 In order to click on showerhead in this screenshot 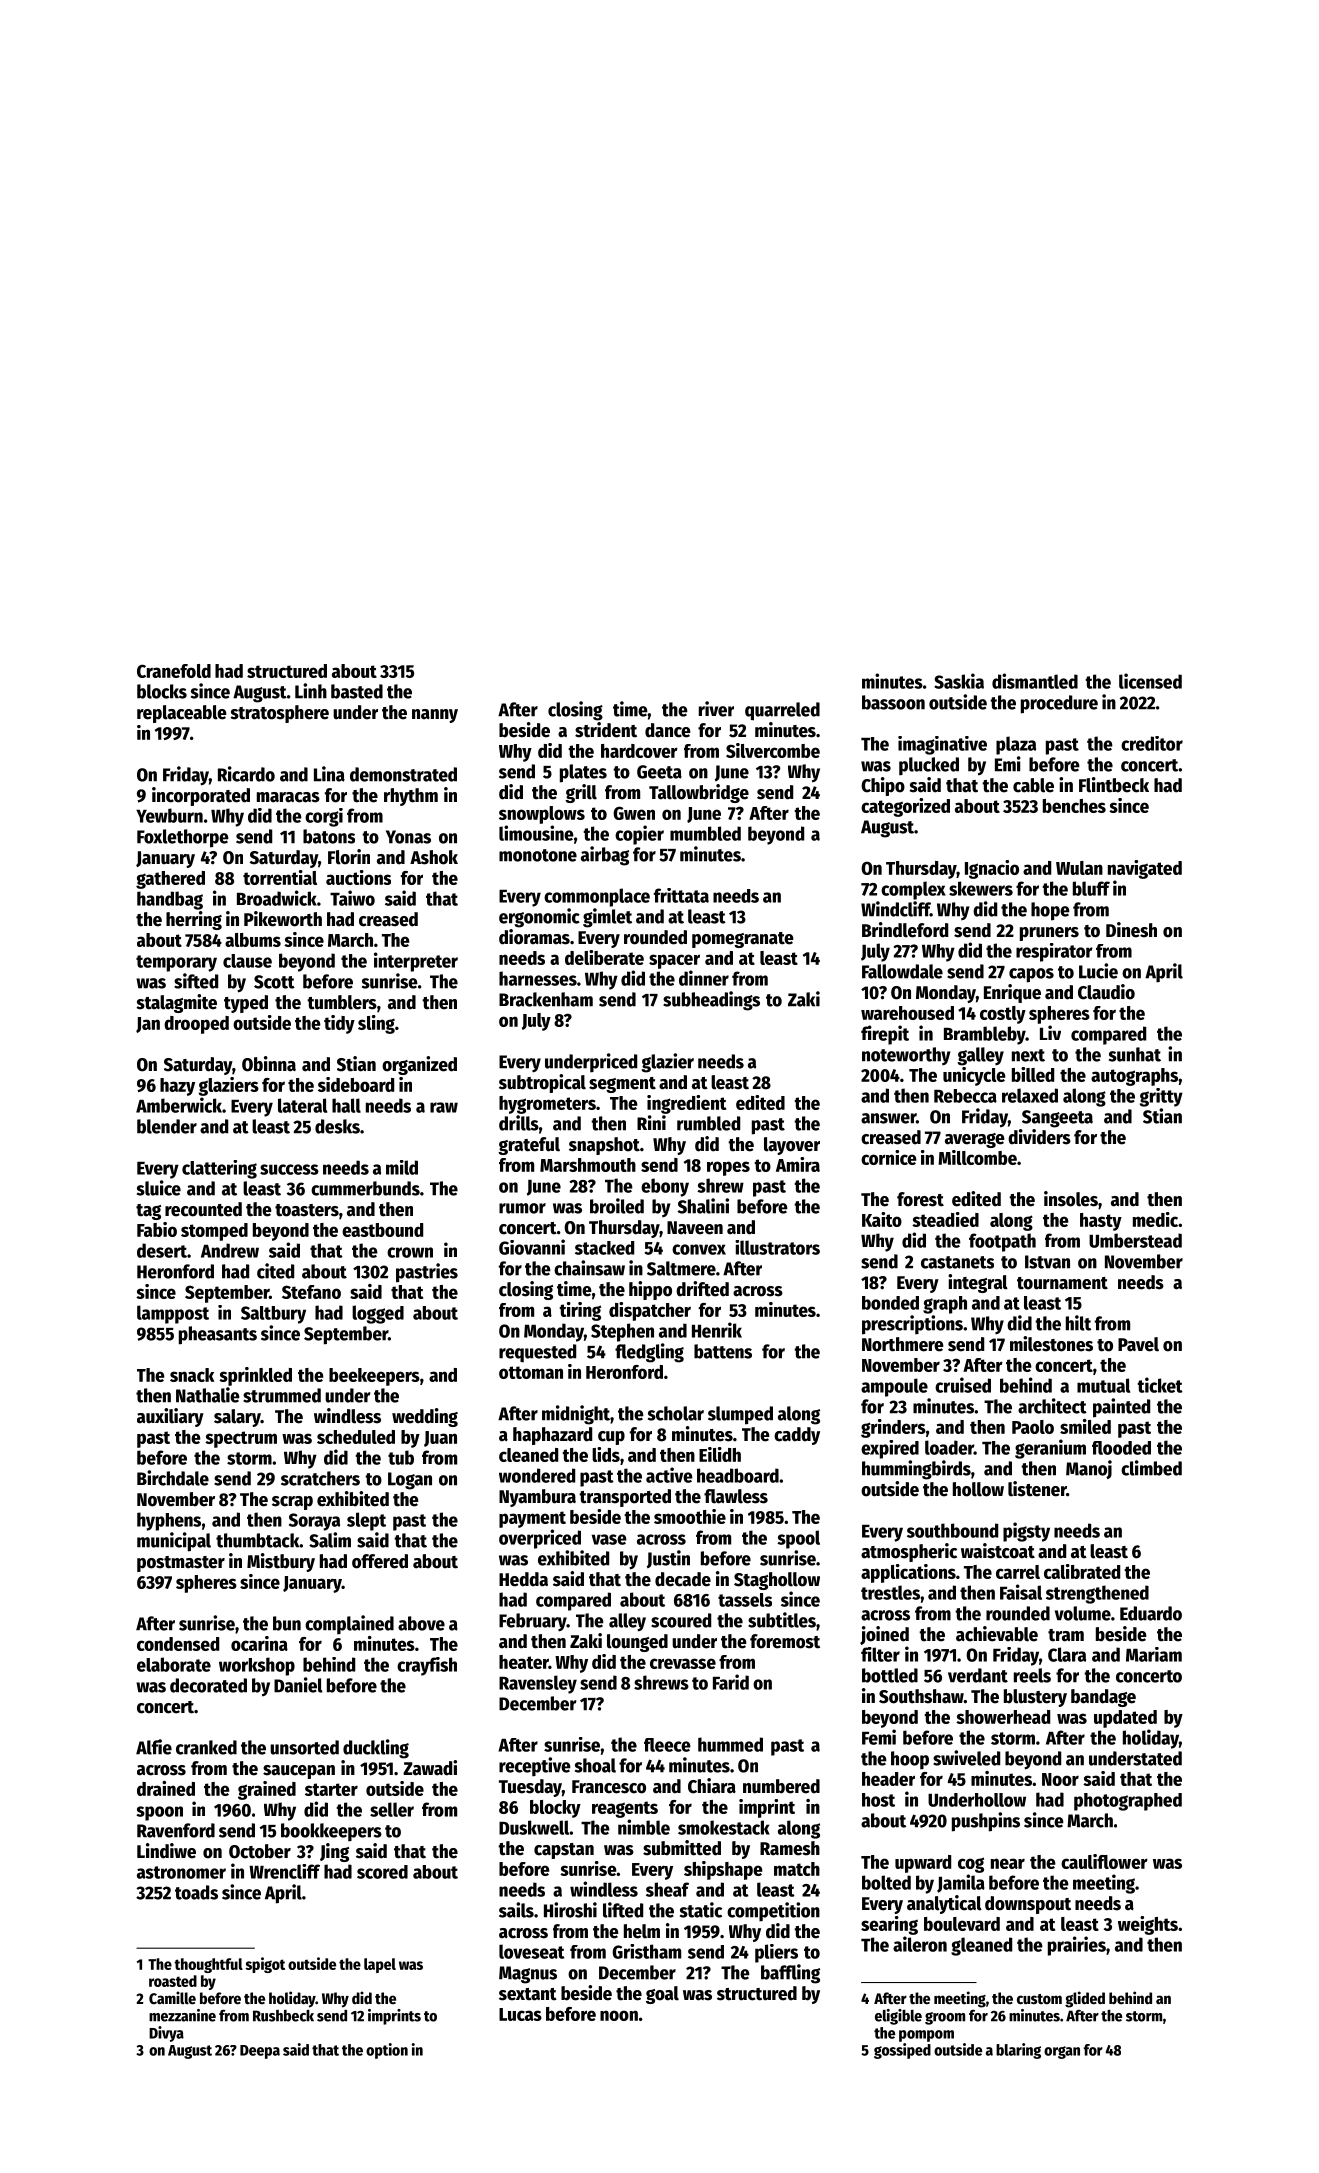, I will do `click(1003, 1717)`.
